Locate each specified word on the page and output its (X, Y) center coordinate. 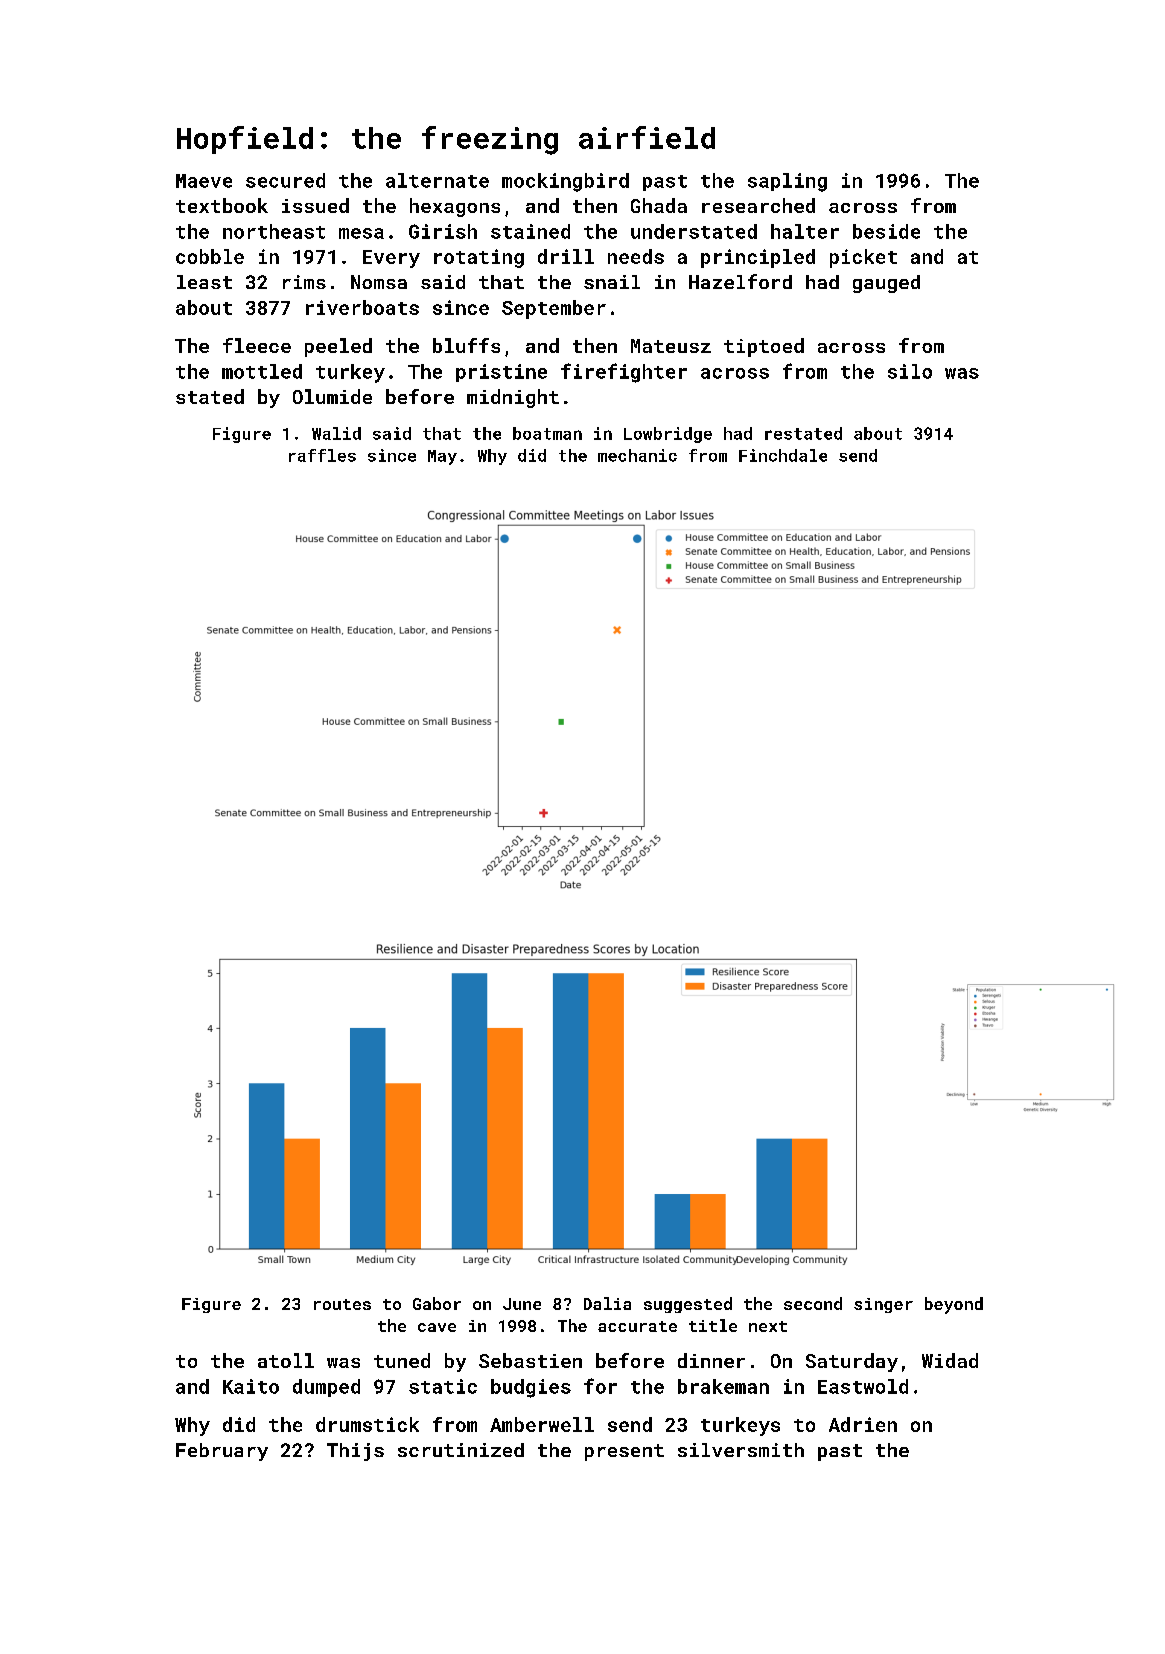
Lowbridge (668, 435)
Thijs (355, 1452)
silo (910, 371)
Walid (336, 433)
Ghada (659, 205)
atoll (286, 1360)
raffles (322, 455)
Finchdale (783, 455)
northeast (274, 231)
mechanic (637, 455)
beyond (954, 1305)
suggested (688, 1305)
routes (342, 1304)
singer (883, 1305)
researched (758, 205)
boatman (547, 433)
